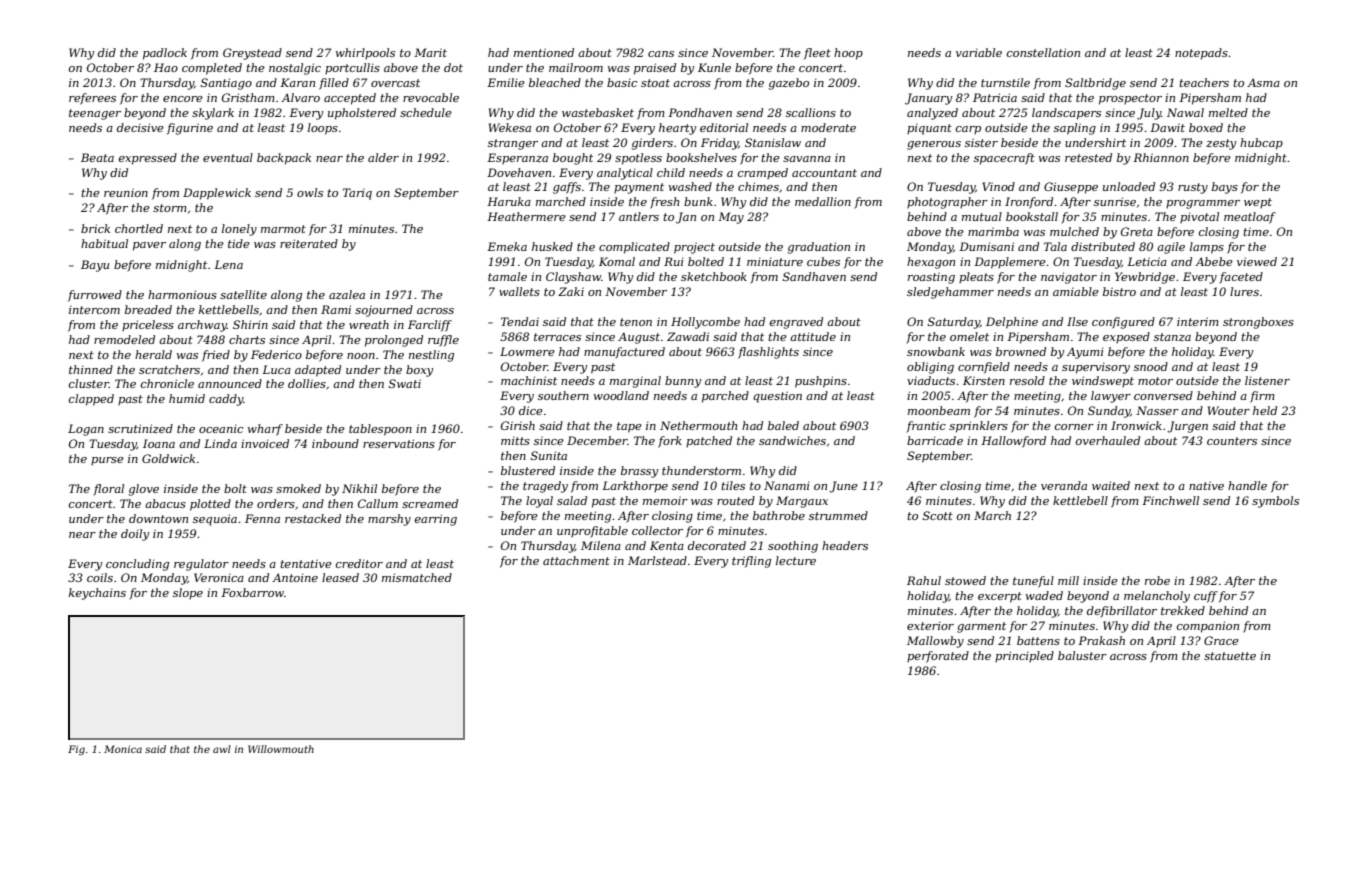  What do you see at coordinates (981, 627) in the document?
I see `garment` at bounding box center [981, 627].
